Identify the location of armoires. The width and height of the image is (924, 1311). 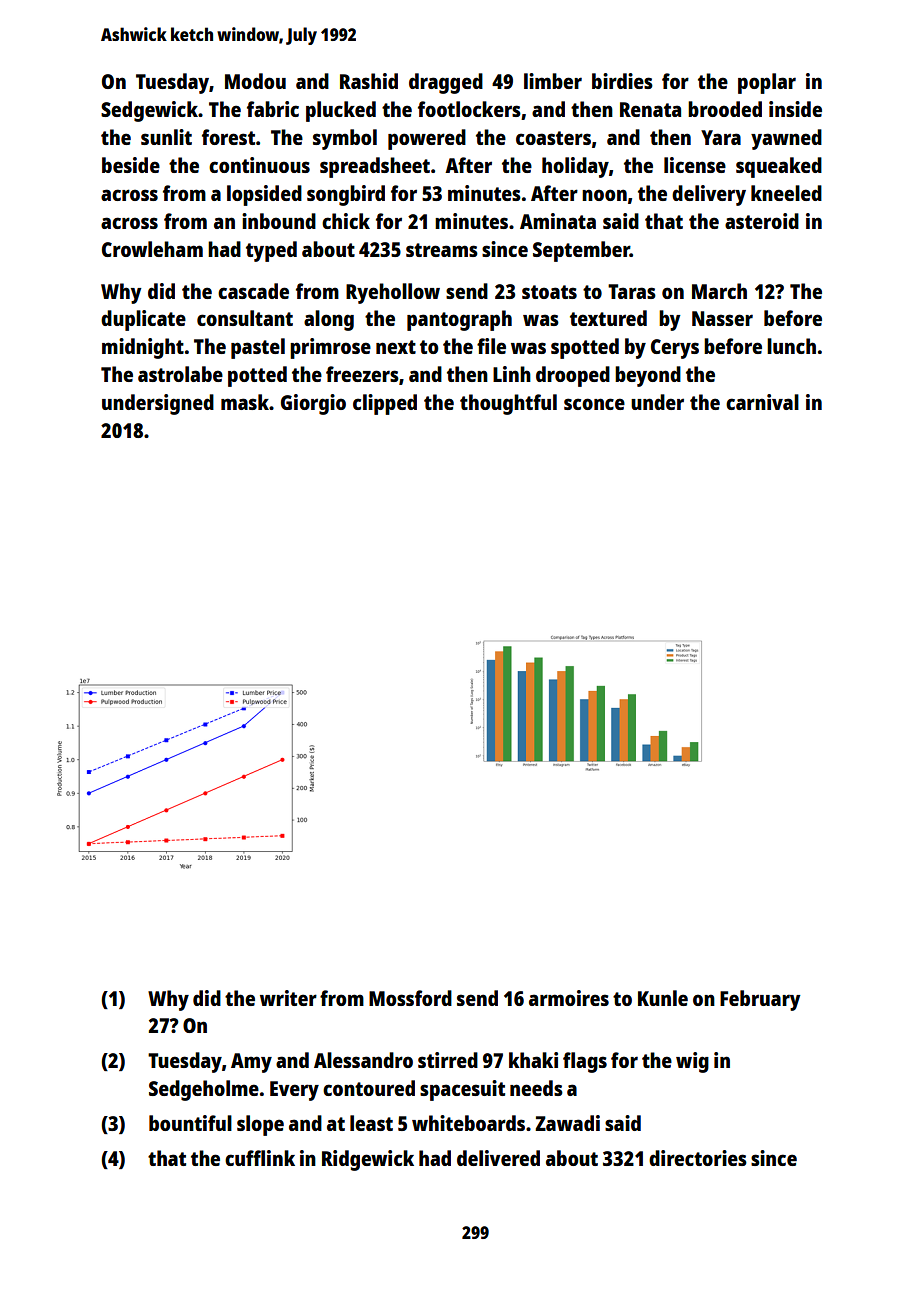
(569, 998).
